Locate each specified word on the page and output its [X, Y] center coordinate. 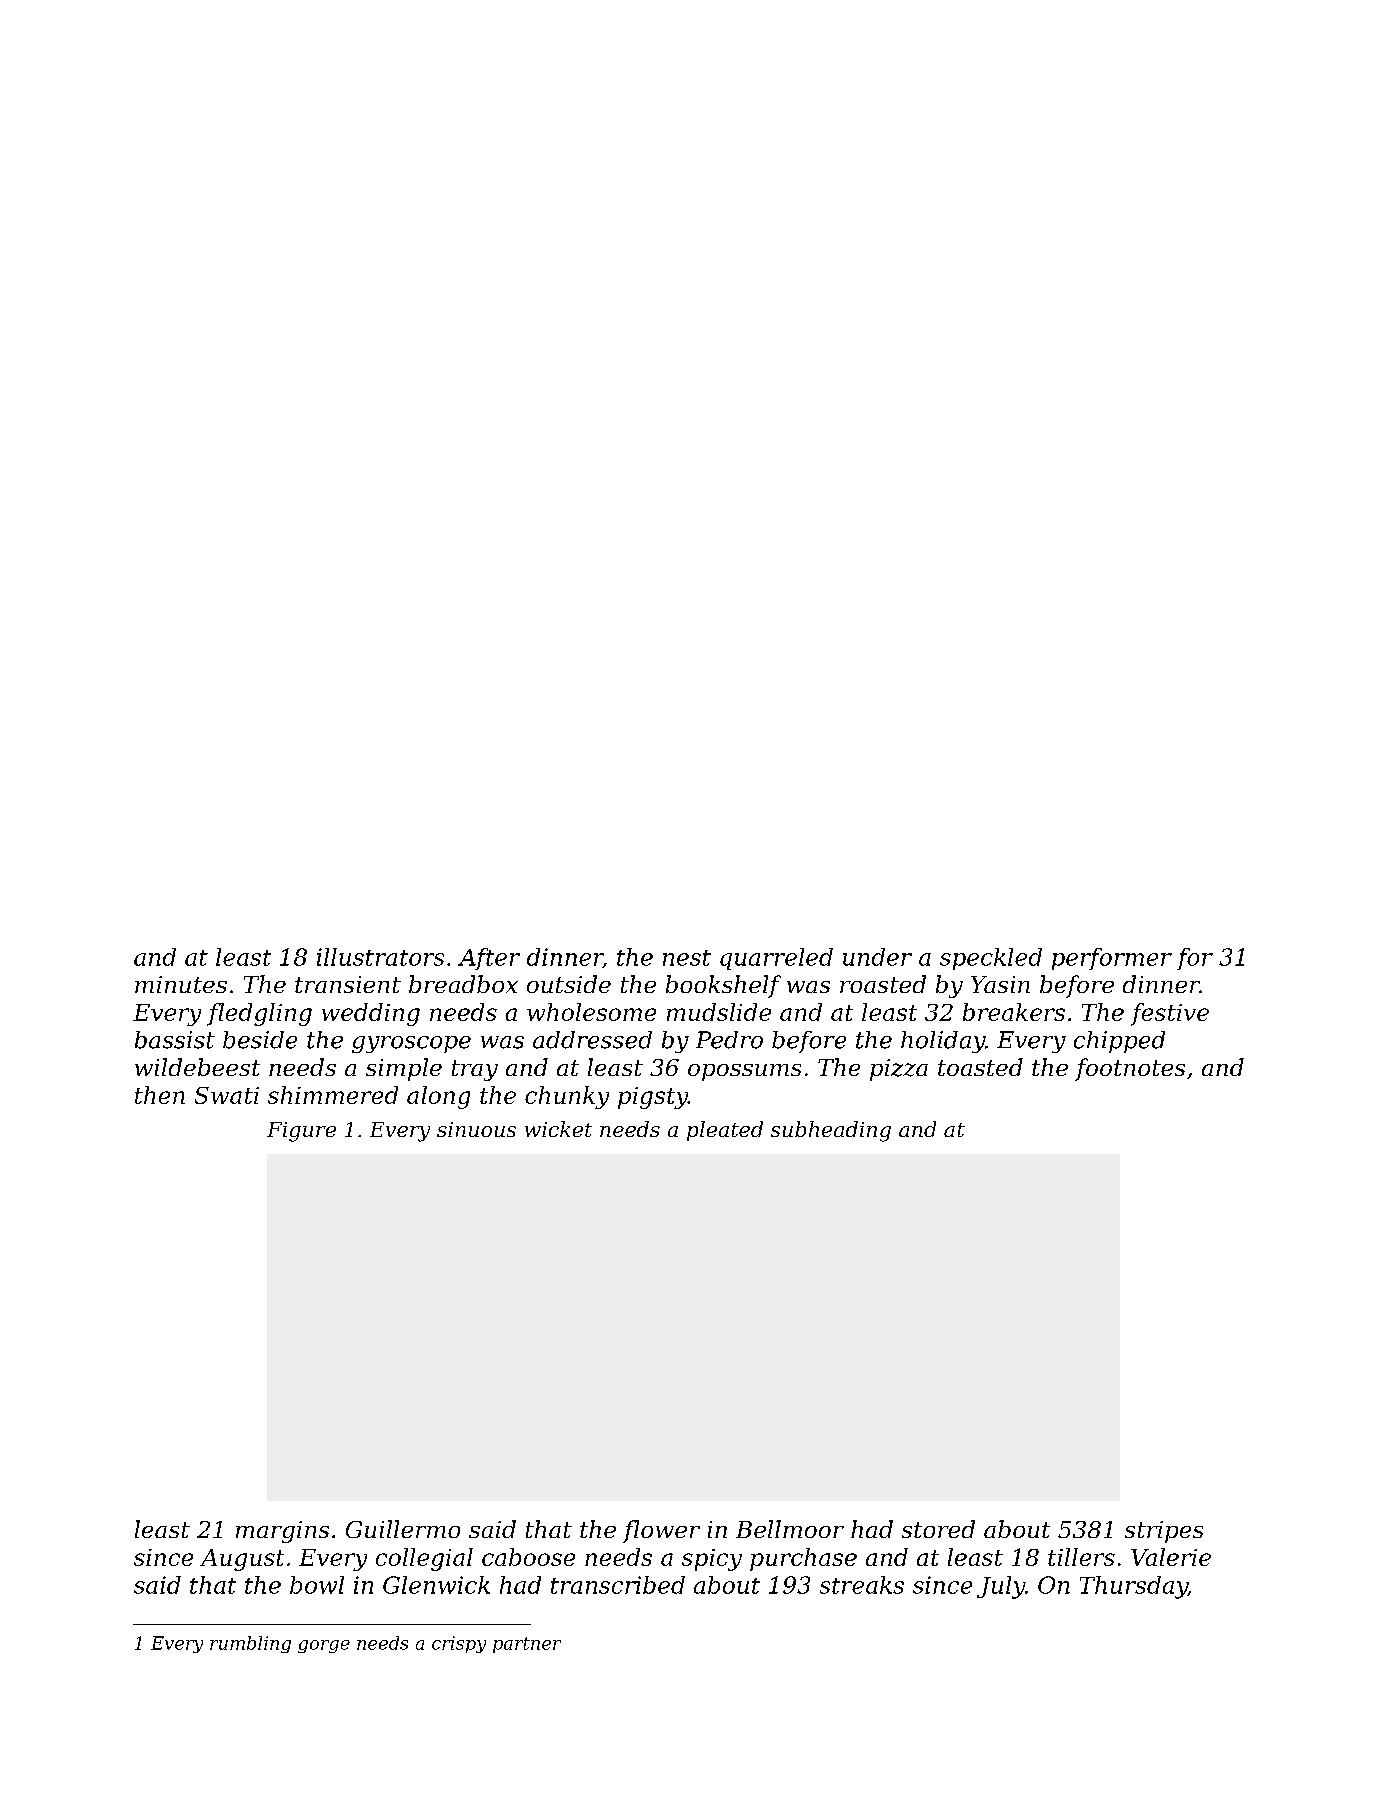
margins [282, 1532]
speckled [991, 959]
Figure [301, 1132]
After [489, 959]
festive [1170, 1014]
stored [938, 1529]
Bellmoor [790, 1529]
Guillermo [403, 1529]
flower [661, 1531]
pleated [725, 1131]
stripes [1164, 1532]
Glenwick [436, 1585]
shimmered [333, 1095]
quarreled [776, 959]
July [1001, 1587]
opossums [744, 1072]
